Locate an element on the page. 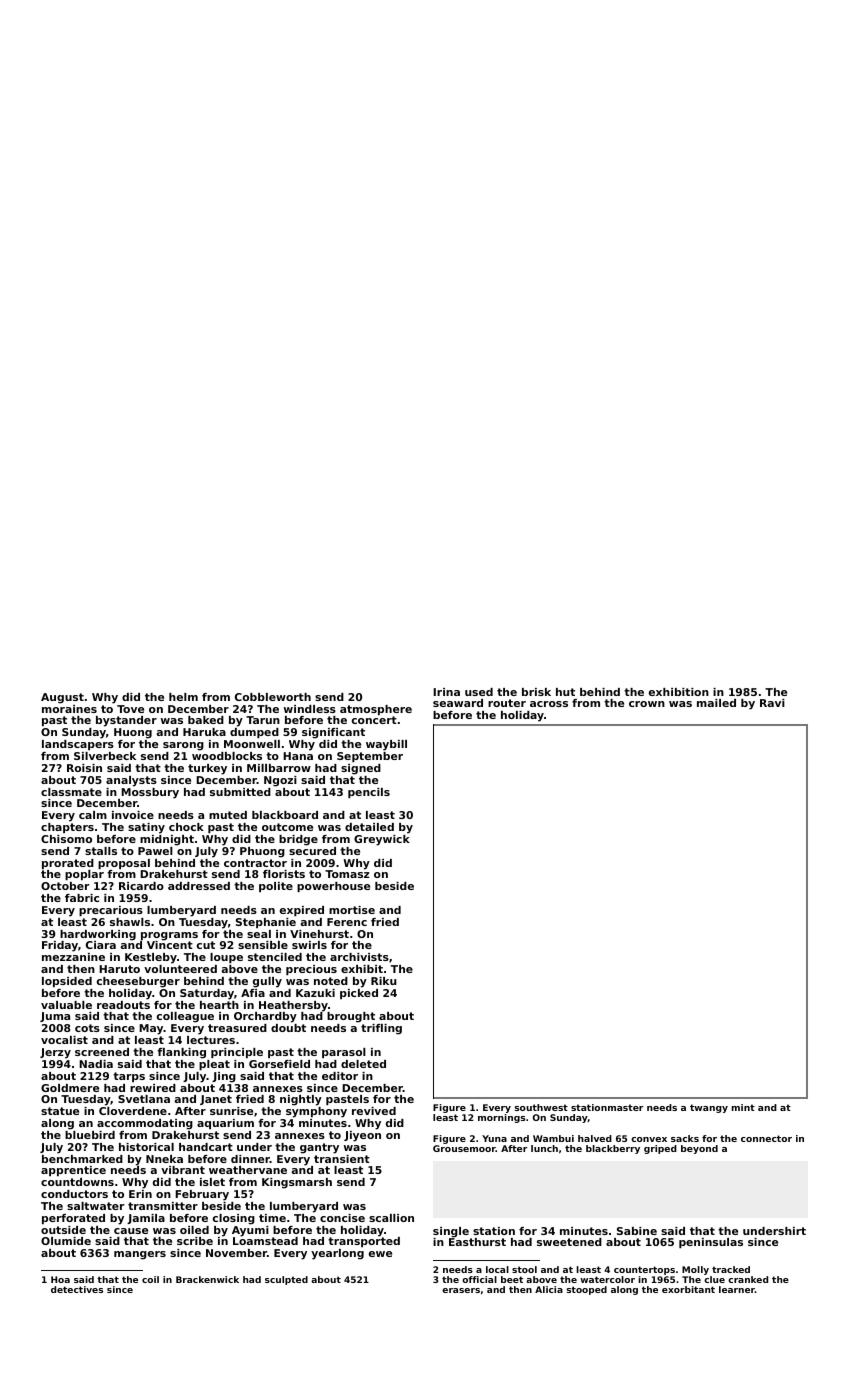  analysts is located at coordinates (131, 781).
